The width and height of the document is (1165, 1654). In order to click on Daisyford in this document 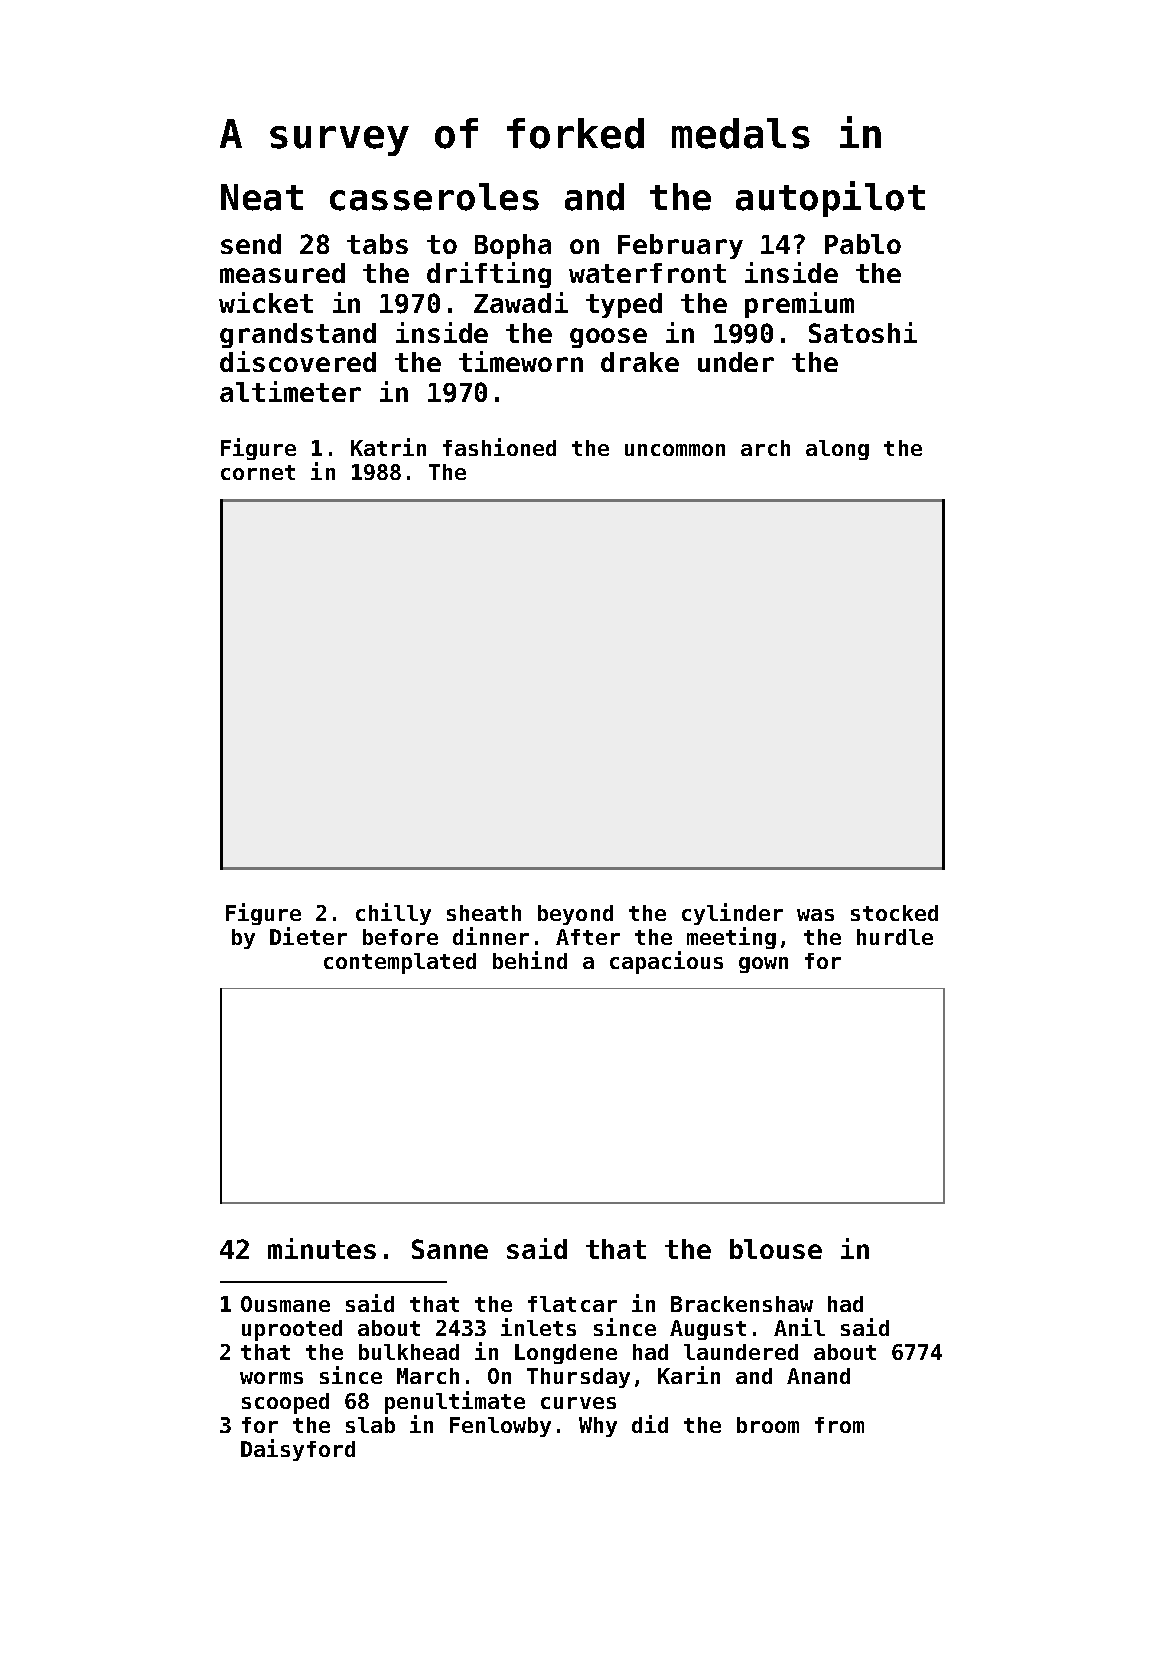, I will do `click(298, 1450)`.
